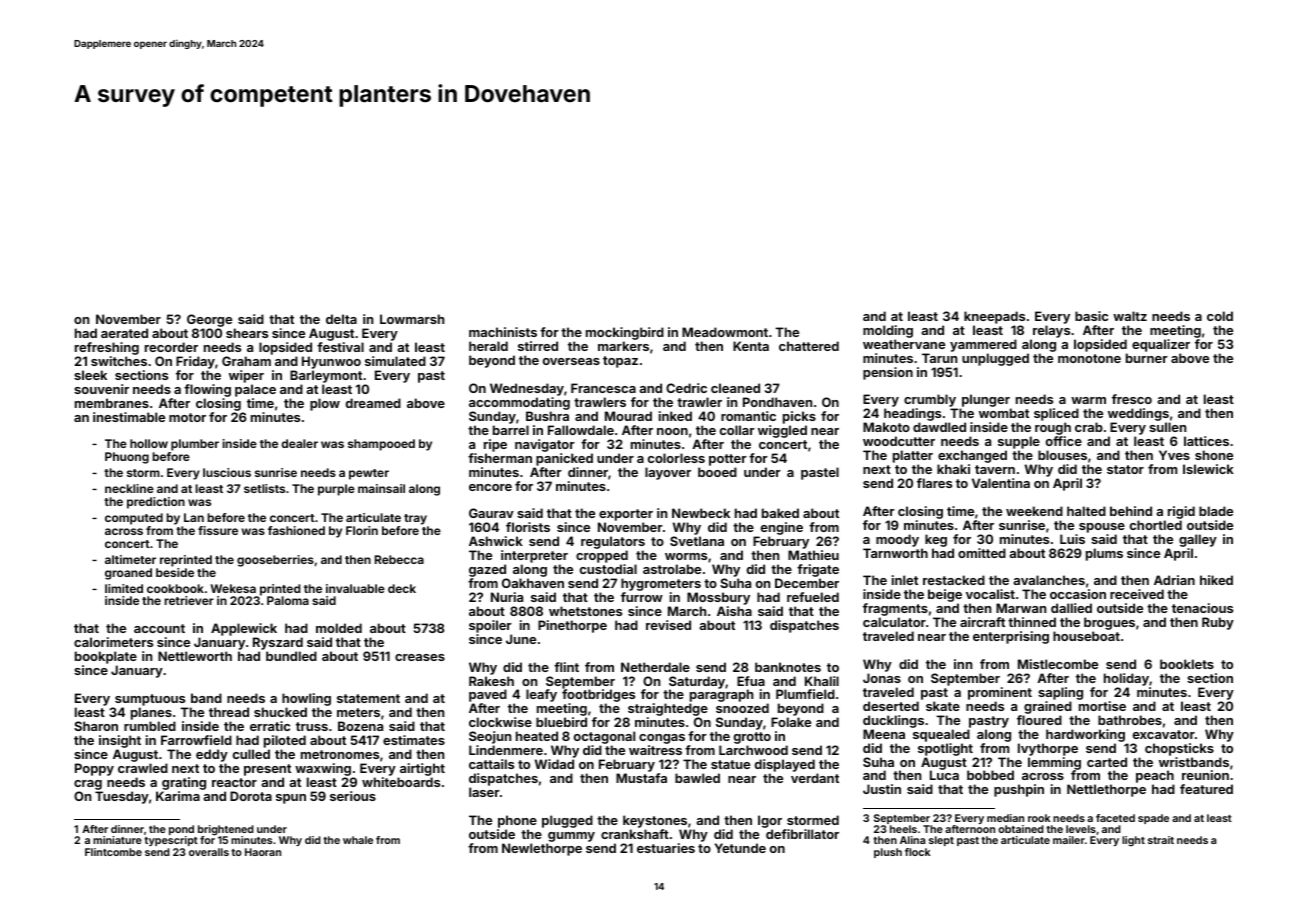 This document has height=924, width=1308. Describe the element at coordinates (598, 695) in the document. I see `footbridges` at that location.
